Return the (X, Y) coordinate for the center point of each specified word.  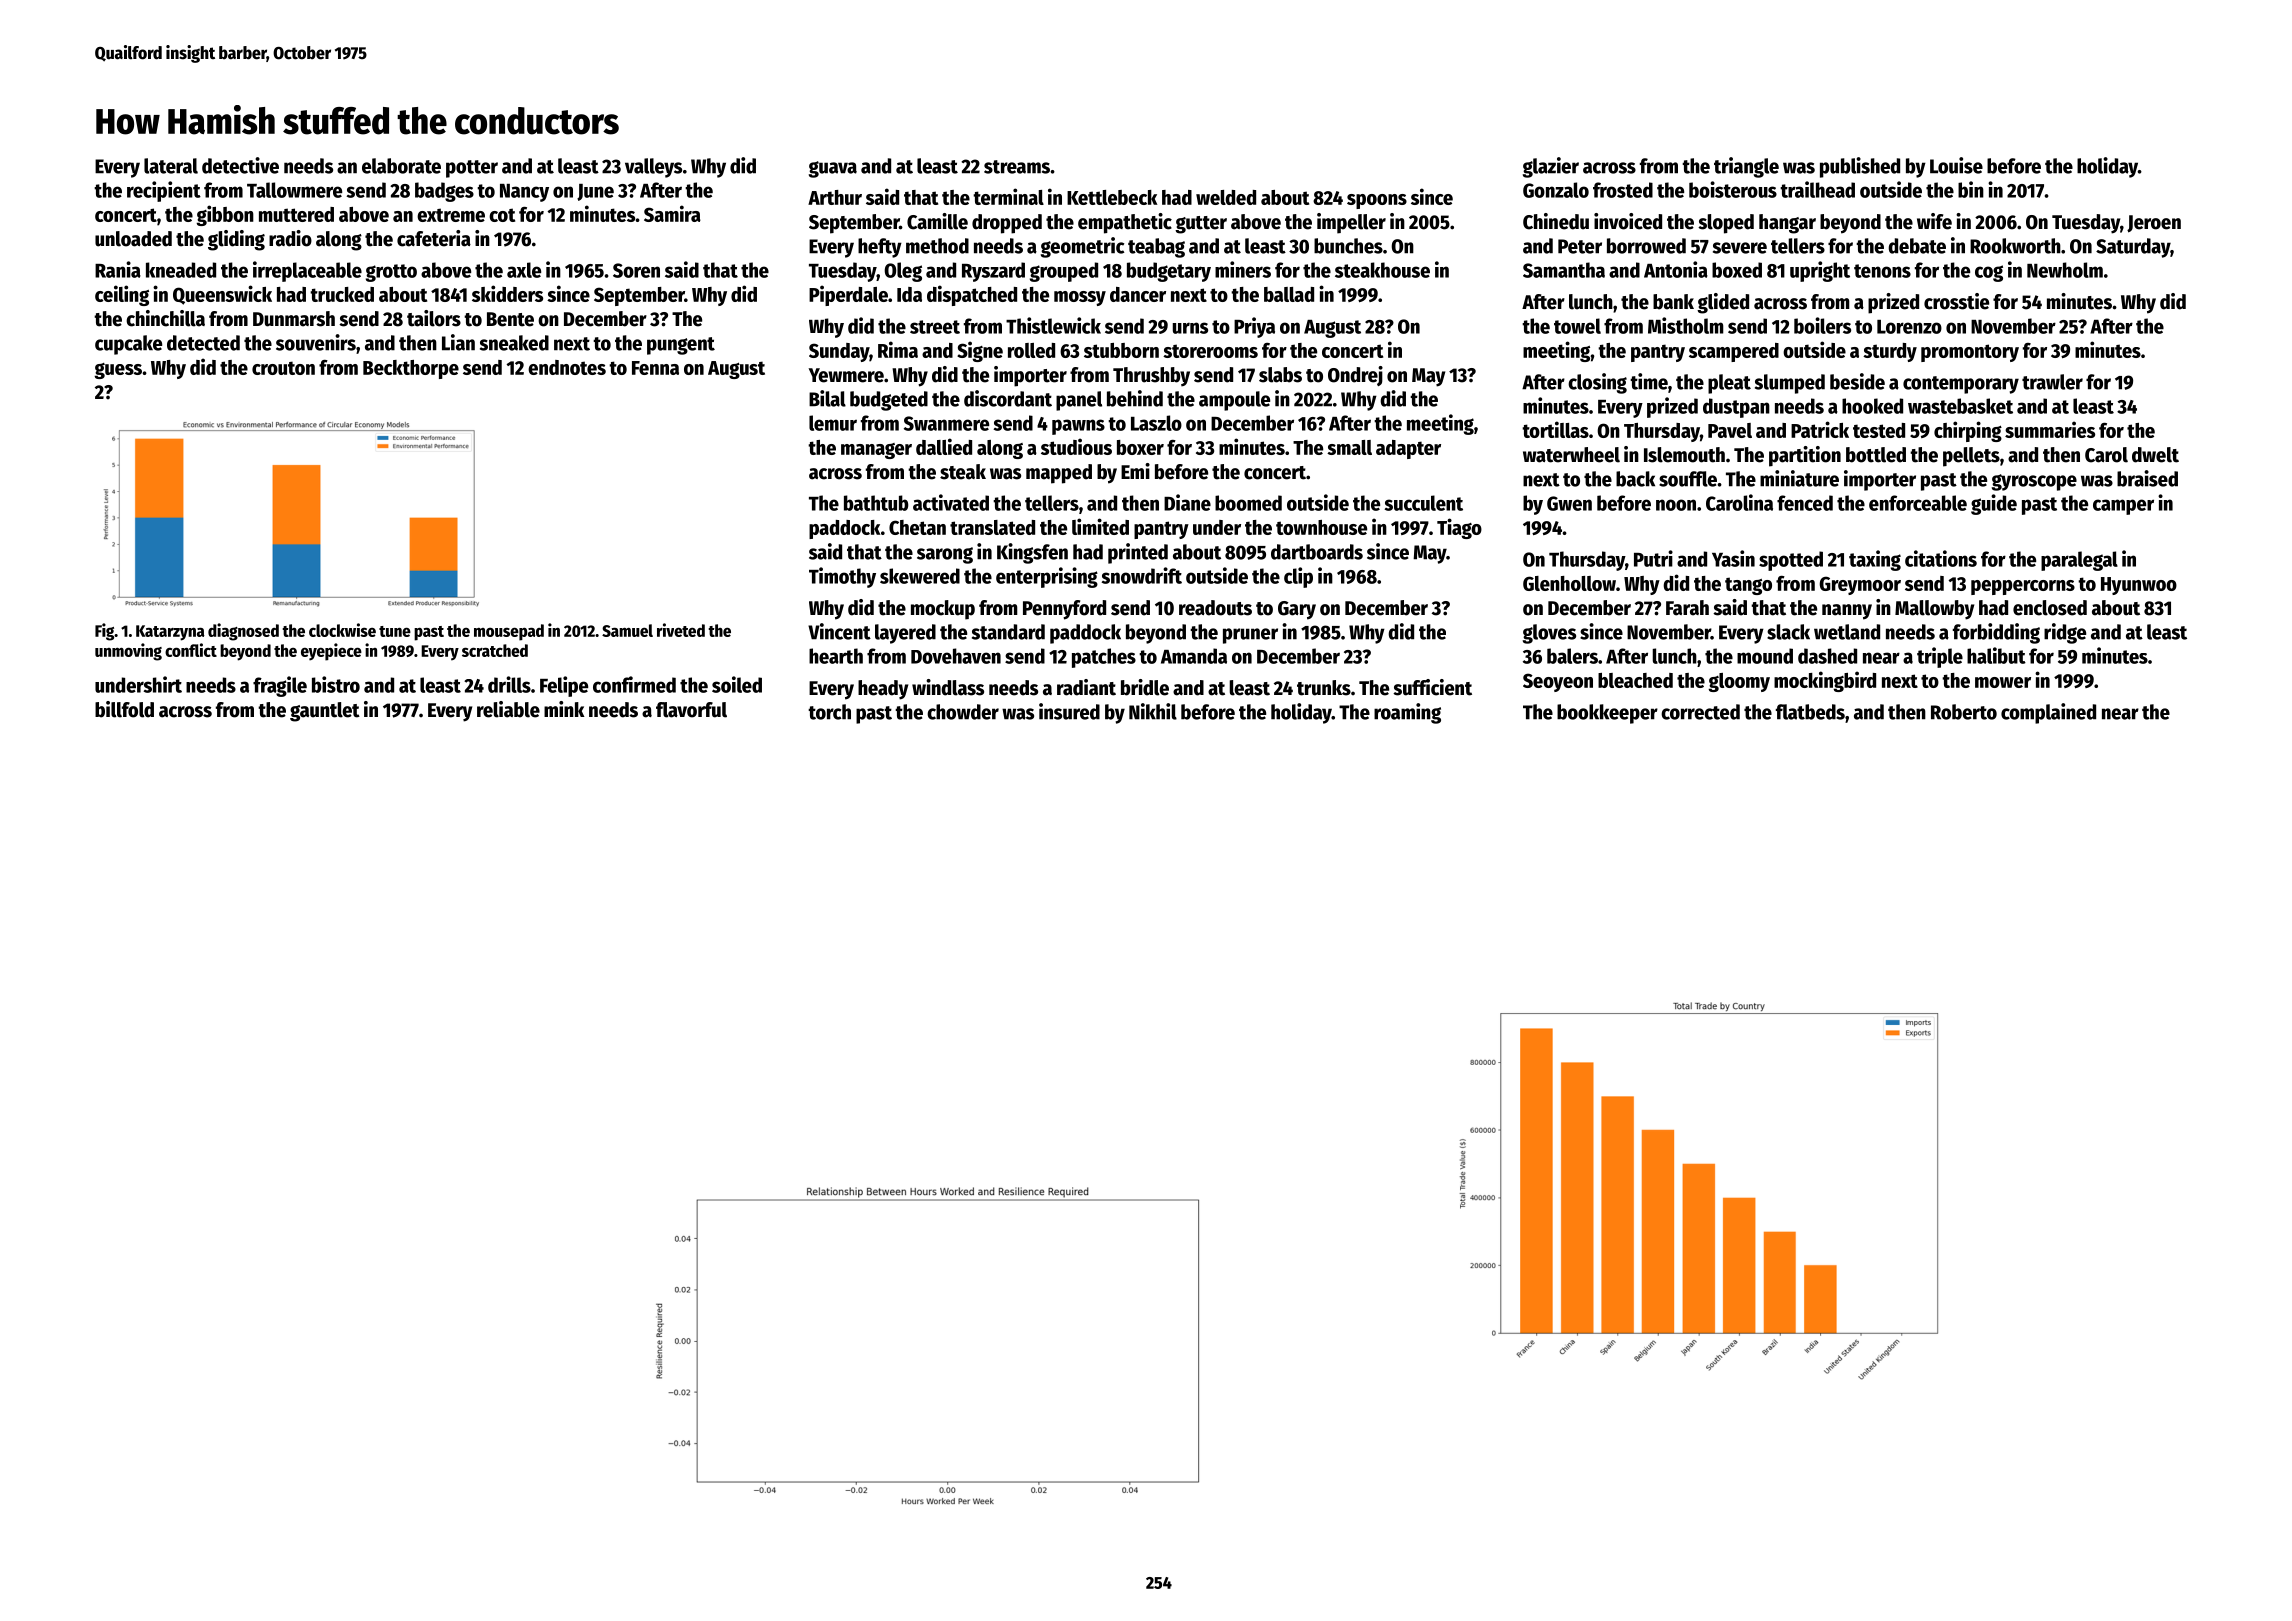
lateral (171, 166)
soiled (737, 684)
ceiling (122, 295)
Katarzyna (170, 633)
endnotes (567, 367)
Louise (1956, 165)
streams (1017, 167)
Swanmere (946, 423)
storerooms (1210, 351)
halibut (1996, 655)
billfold (124, 709)
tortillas (1555, 429)
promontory (1970, 353)
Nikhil (1153, 711)
